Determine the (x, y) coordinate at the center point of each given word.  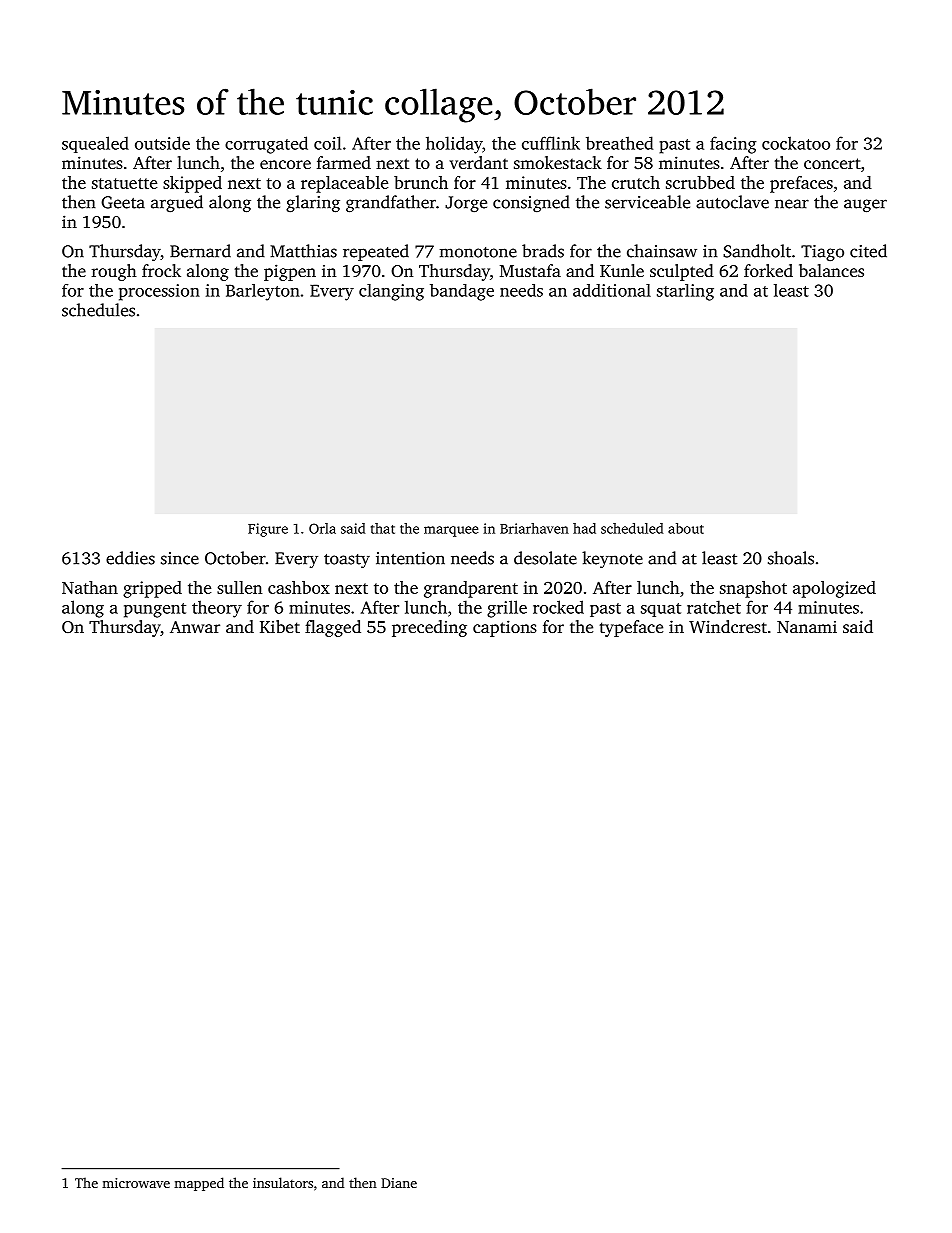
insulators (283, 1182)
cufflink (551, 143)
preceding (429, 628)
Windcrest (728, 626)
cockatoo (796, 143)
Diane (399, 1183)
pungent (155, 610)
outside (162, 143)
